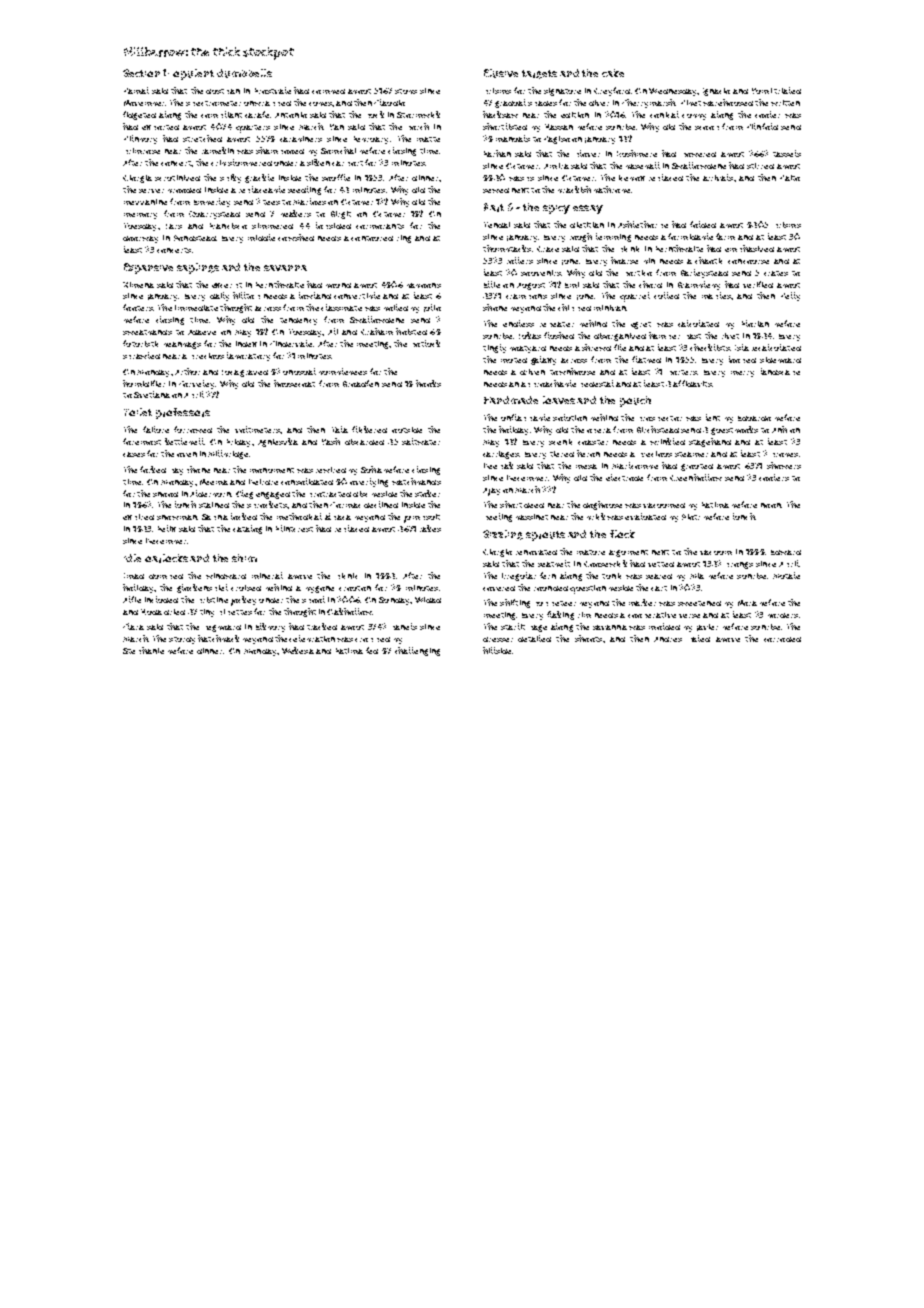 This screenshot has width=924, height=1308. What do you see at coordinates (784, 465) in the screenshot?
I see `showers` at bounding box center [784, 465].
